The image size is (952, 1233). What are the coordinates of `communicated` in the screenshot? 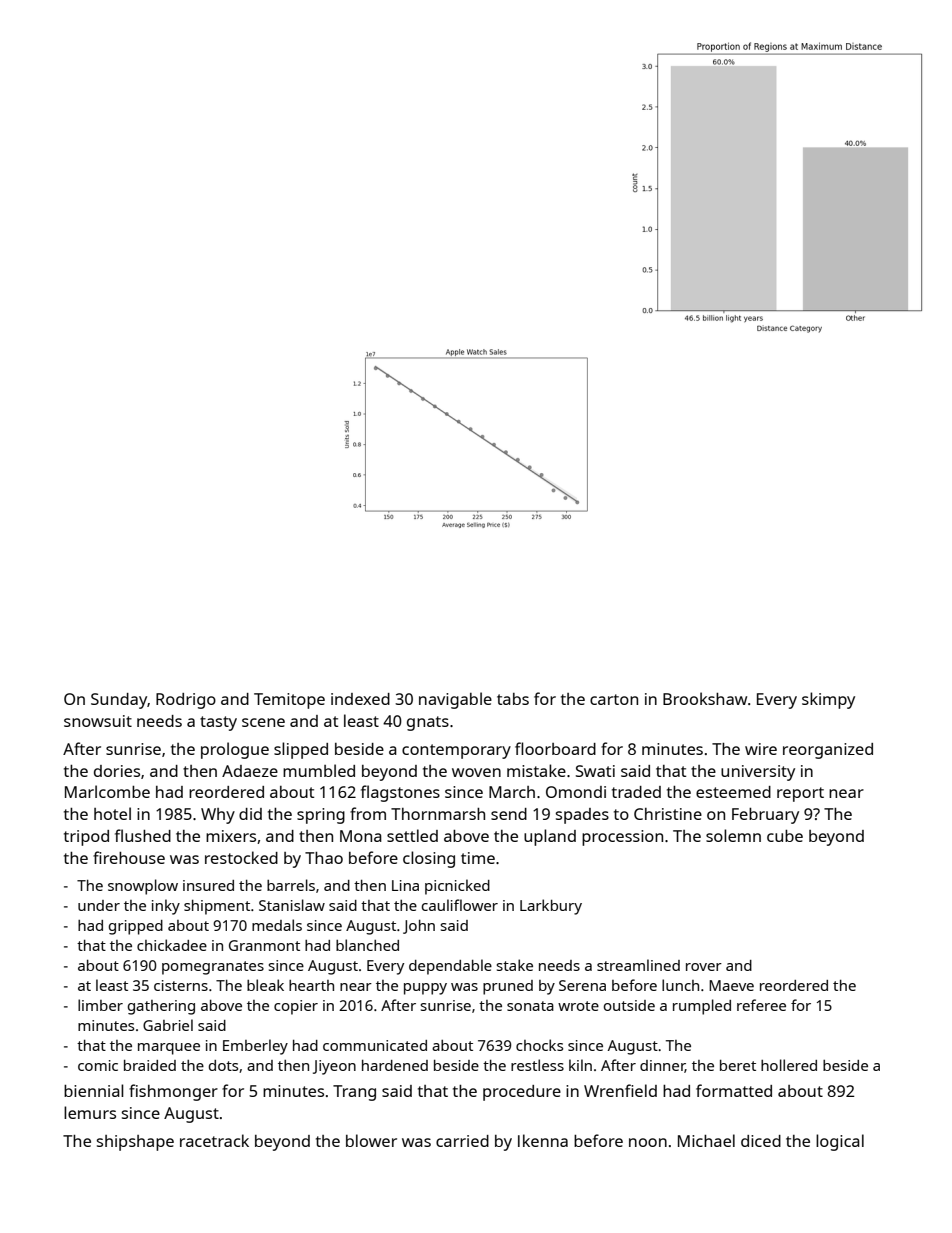 It's located at (375, 1045).
